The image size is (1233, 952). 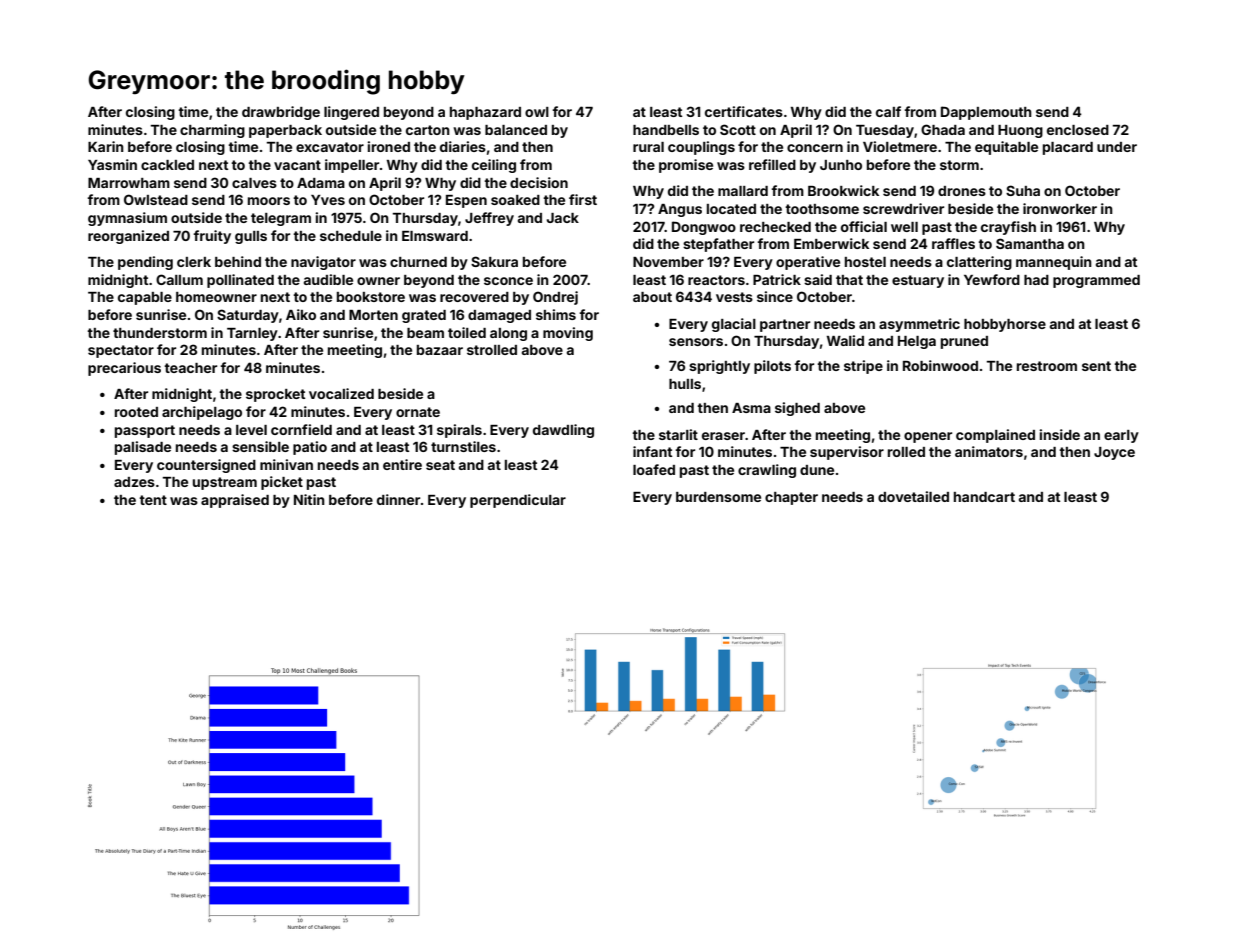 I want to click on certificates, so click(x=744, y=111).
